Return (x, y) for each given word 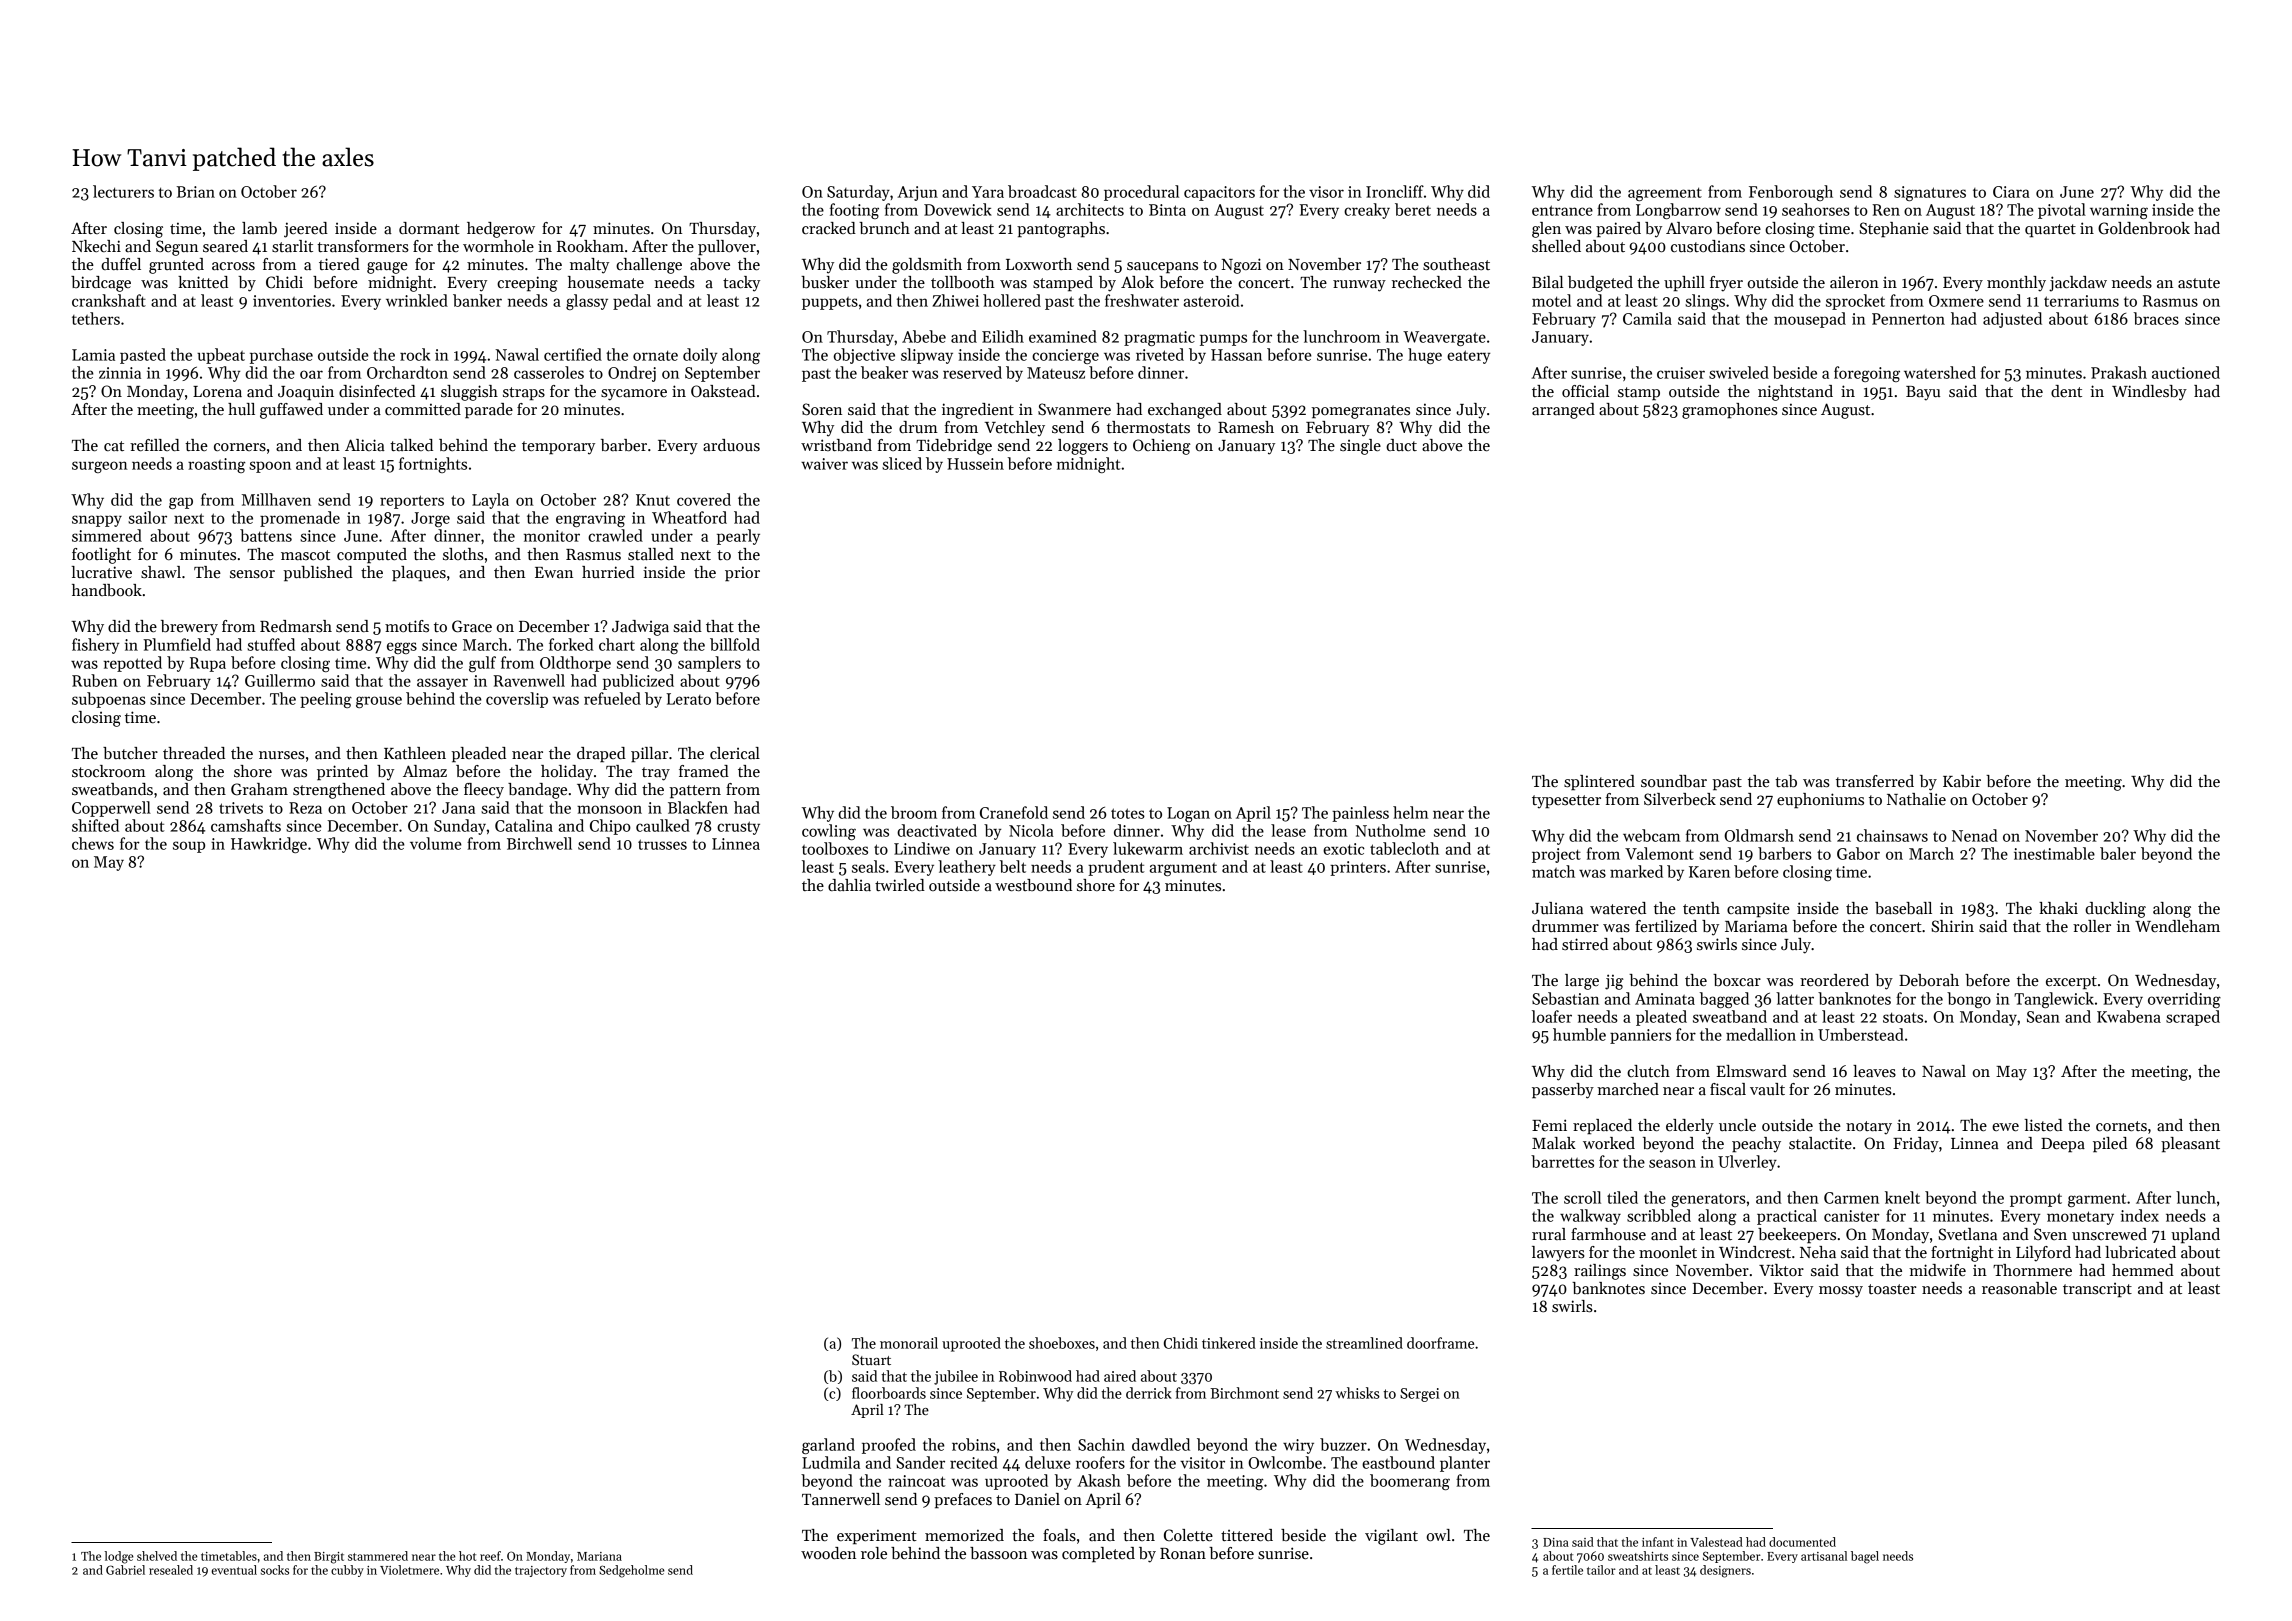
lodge (119, 1557)
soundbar (1674, 781)
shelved (157, 1556)
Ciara (2011, 192)
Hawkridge (269, 845)
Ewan (554, 572)
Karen (1709, 872)
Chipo (610, 827)
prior (742, 573)
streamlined (1364, 1343)
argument (1183, 869)
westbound (1033, 885)
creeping (527, 284)
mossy (1841, 1292)
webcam (1651, 835)
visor (1326, 192)
